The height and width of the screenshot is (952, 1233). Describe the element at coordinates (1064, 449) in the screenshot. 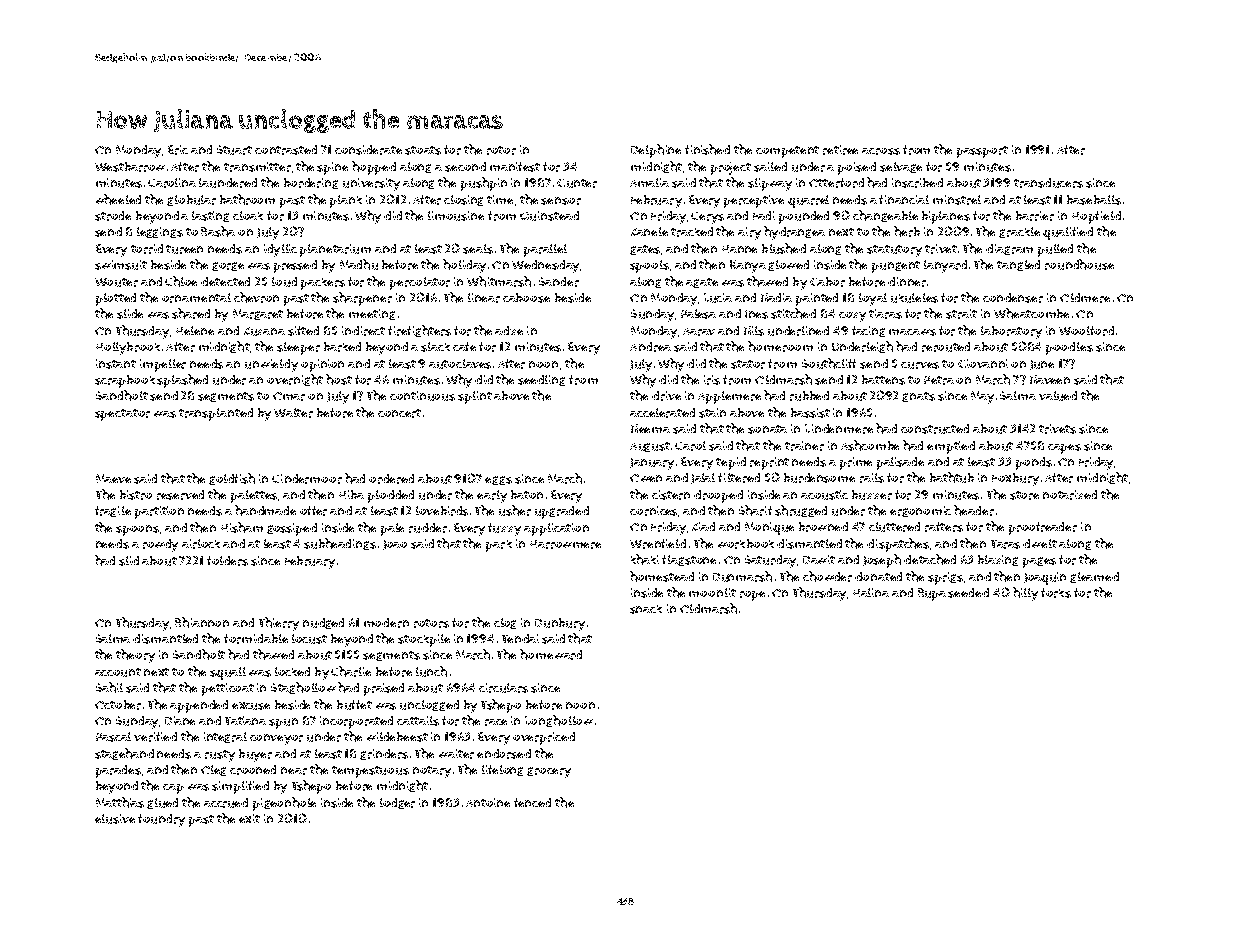

I see `capes` at that location.
